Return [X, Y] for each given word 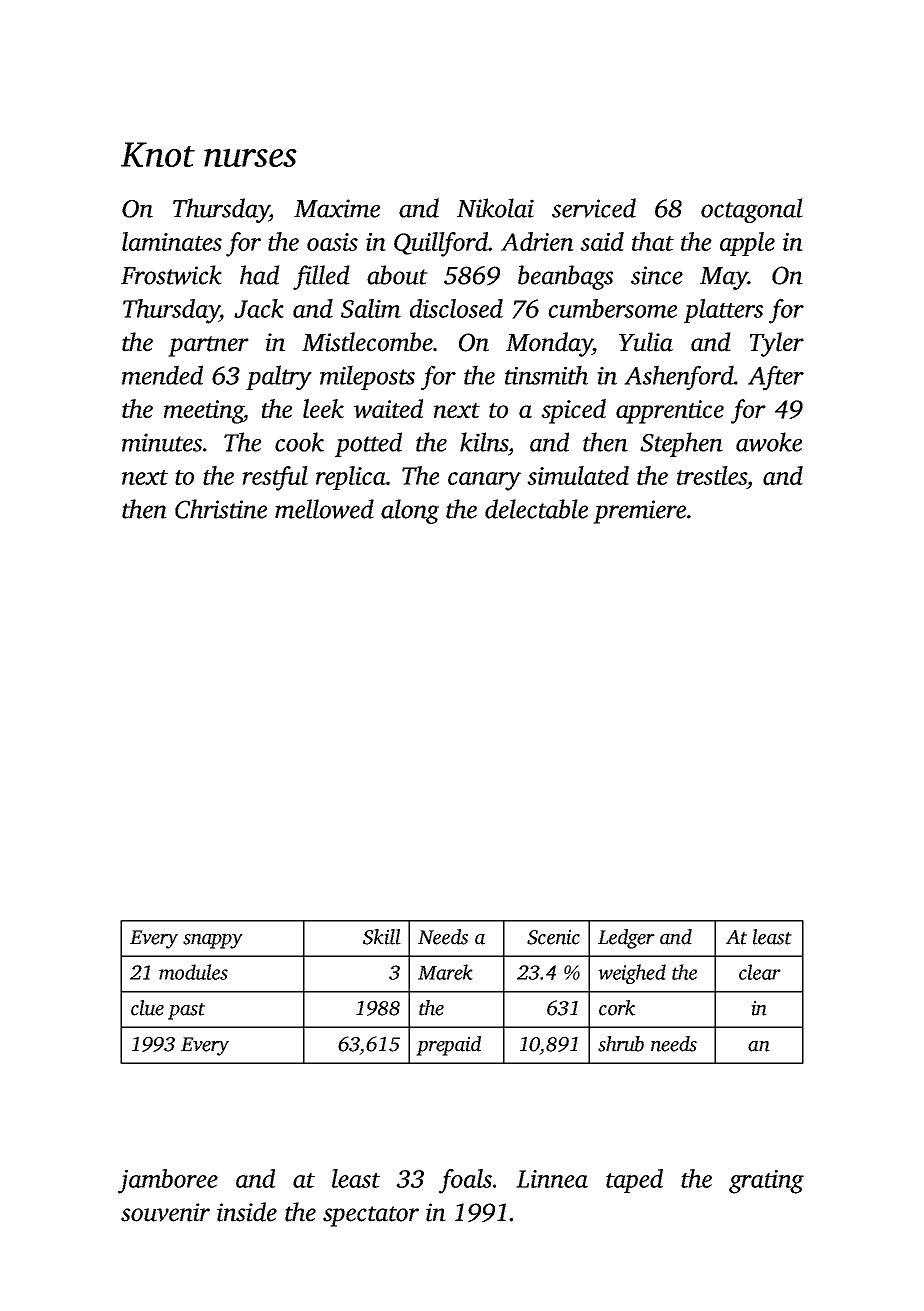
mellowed [324, 509]
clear [760, 972]
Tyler [777, 344]
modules [193, 972]
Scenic [553, 937]
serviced [594, 208]
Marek [445, 972]
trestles [712, 475]
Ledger [626, 939]
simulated [578, 475]
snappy [213, 941]
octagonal [752, 210]
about [397, 275]
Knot [158, 155]
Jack [259, 308]
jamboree [168, 1181]
